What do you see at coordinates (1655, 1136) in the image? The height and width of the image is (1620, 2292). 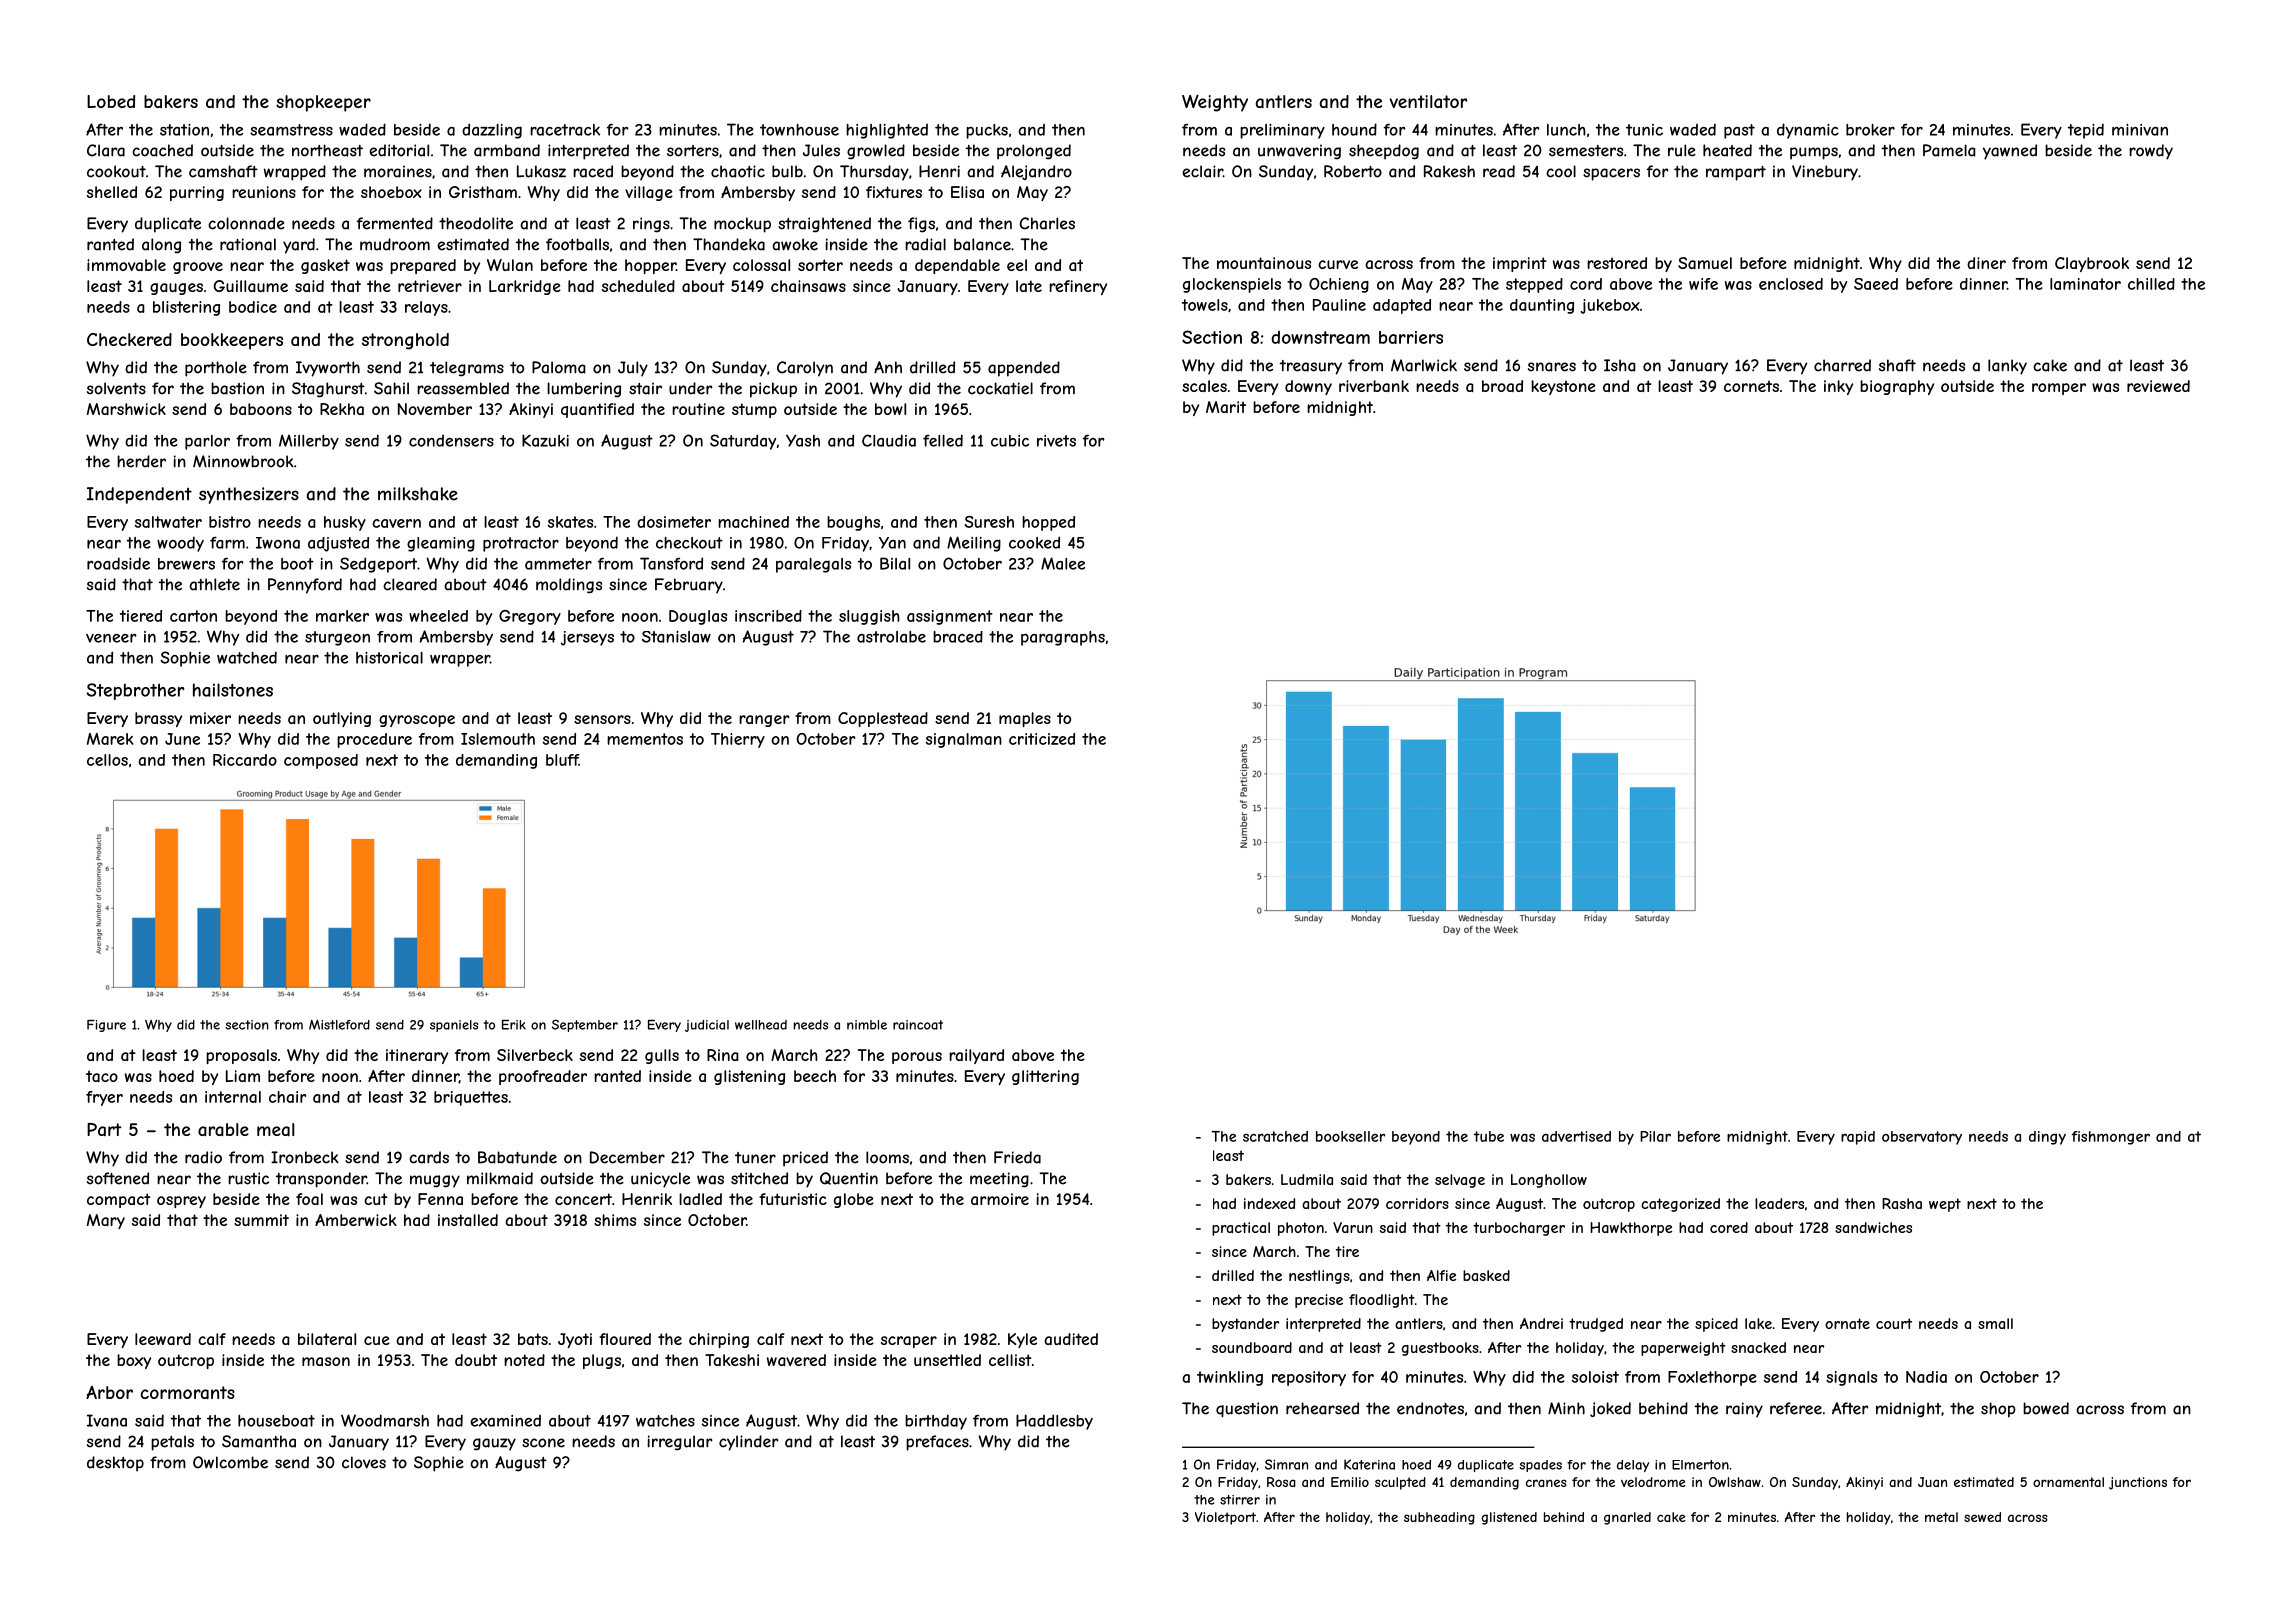 I see `Pilar` at bounding box center [1655, 1136].
